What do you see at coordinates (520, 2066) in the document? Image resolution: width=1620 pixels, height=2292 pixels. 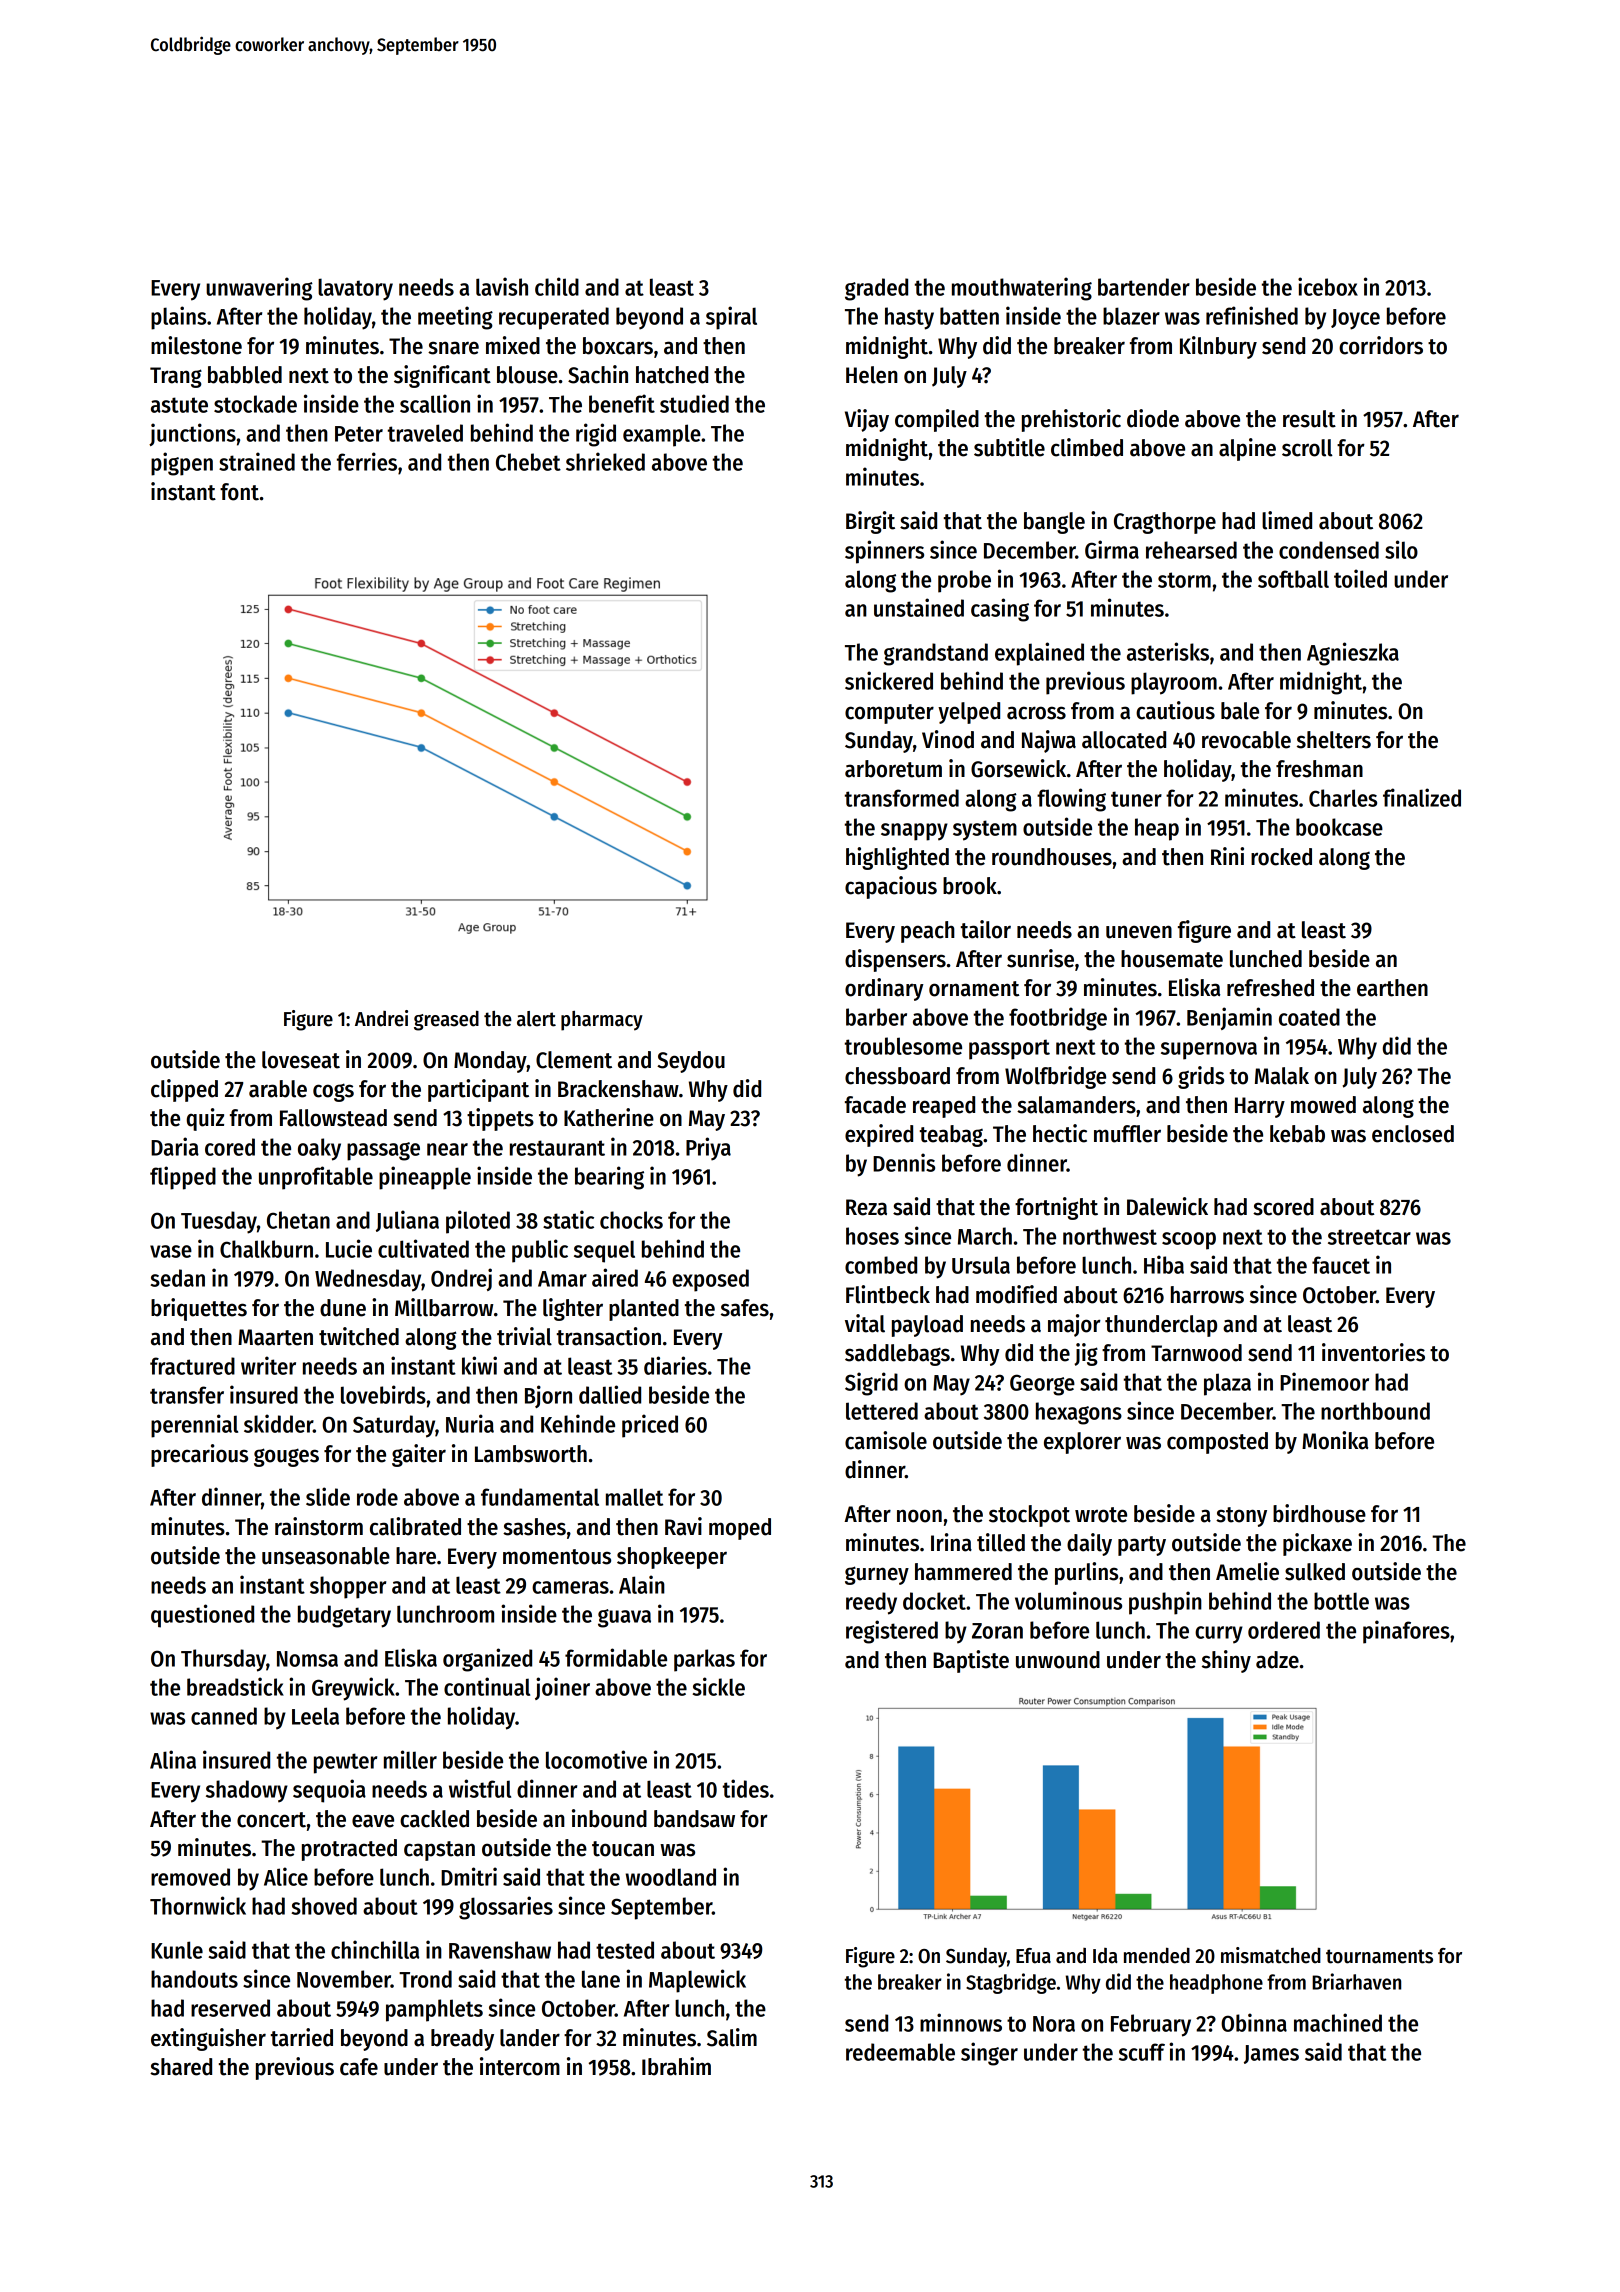 I see `intercom` at bounding box center [520, 2066].
